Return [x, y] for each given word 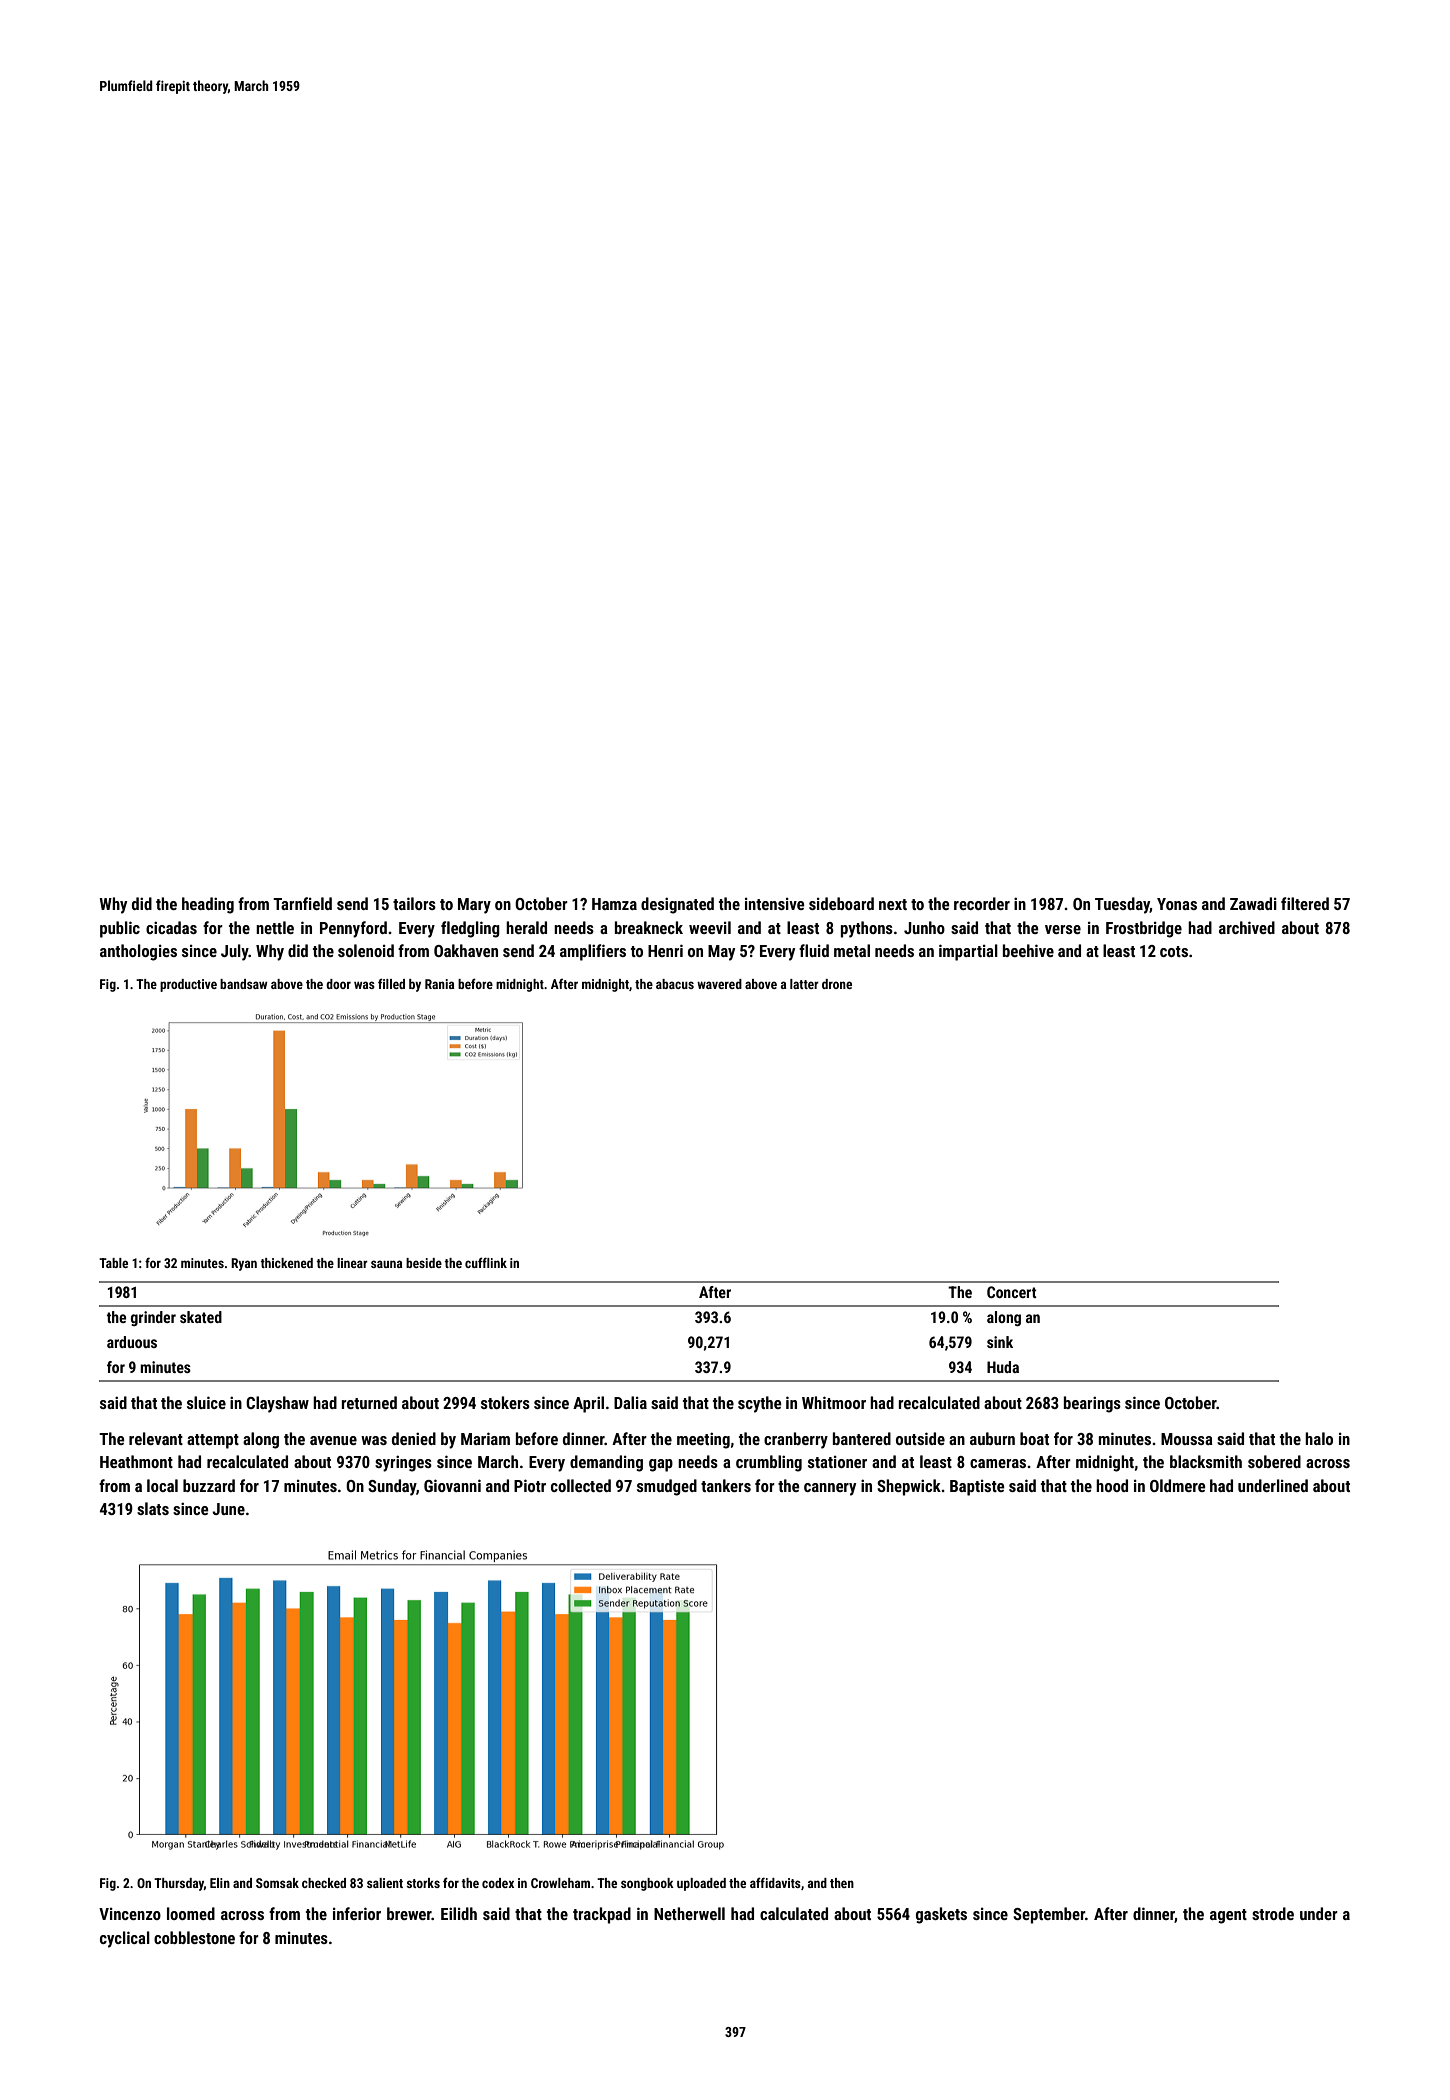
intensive [775, 904]
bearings [1092, 1404]
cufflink [486, 1262]
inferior [357, 1913]
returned [369, 1402]
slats [153, 1508]
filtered [1305, 903]
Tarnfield [302, 903]
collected [581, 1485]
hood [1112, 1485]
